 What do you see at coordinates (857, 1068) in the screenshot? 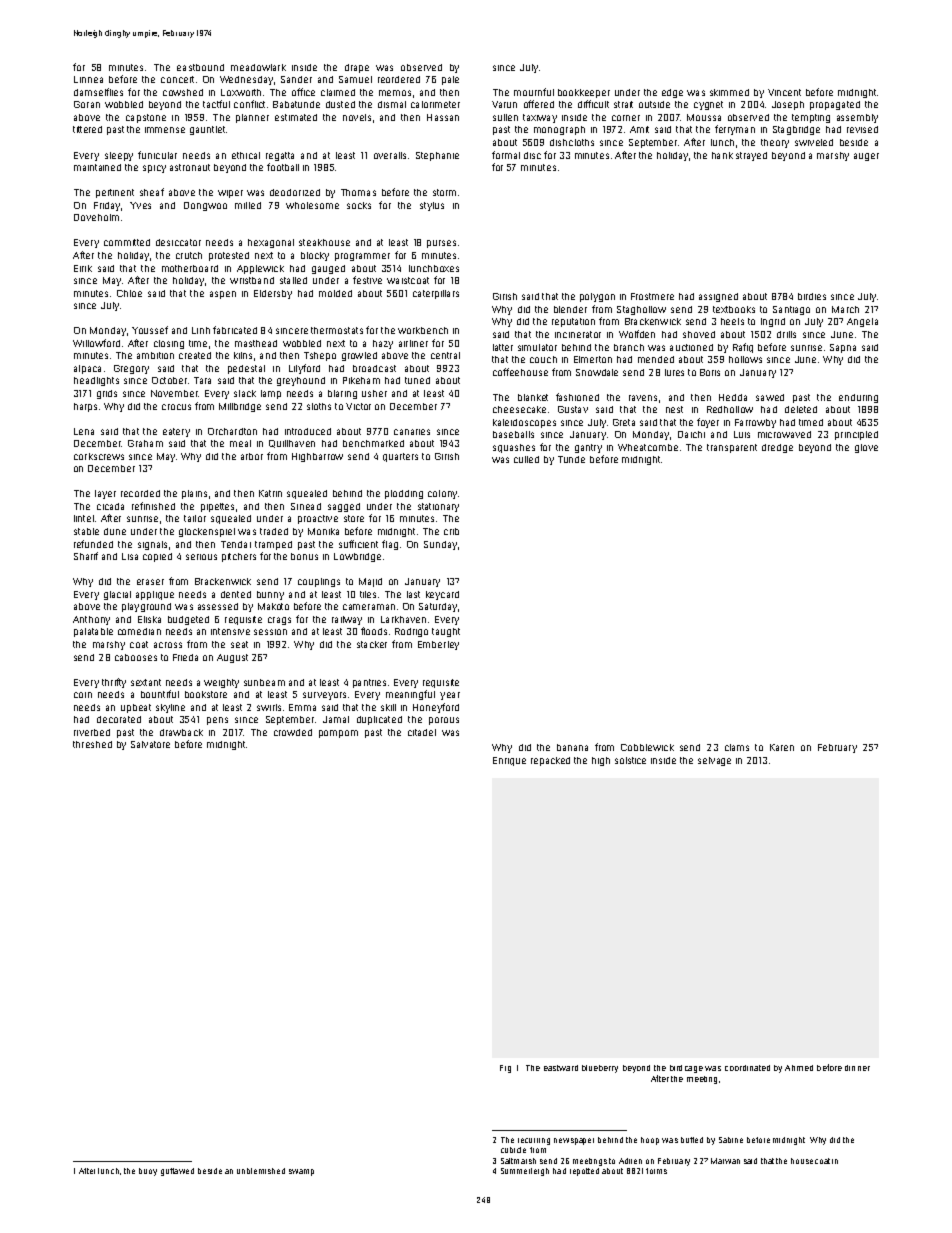
I see `dinner` at bounding box center [857, 1068].
